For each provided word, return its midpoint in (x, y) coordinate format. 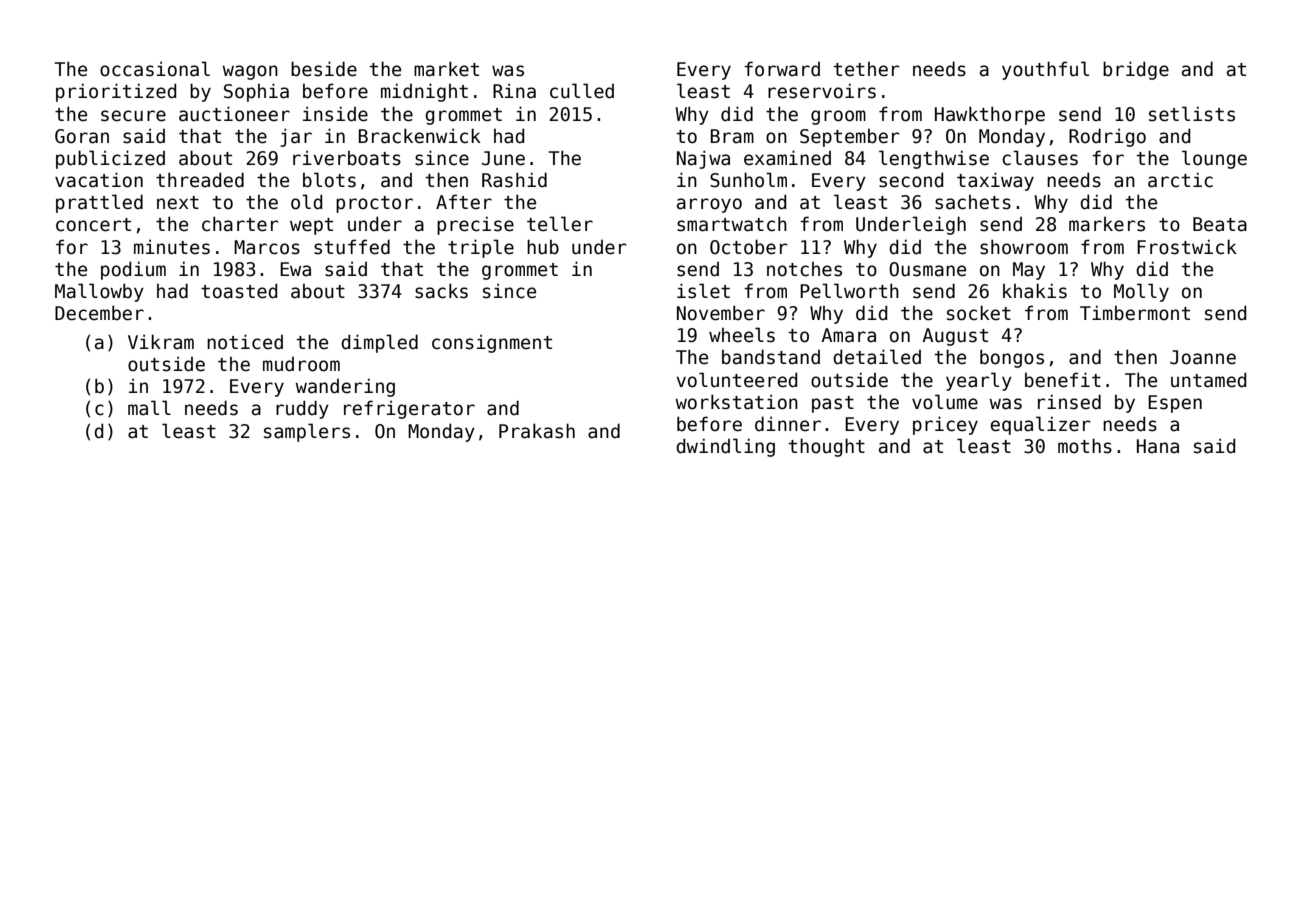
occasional (155, 69)
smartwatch (732, 224)
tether (867, 69)
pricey (945, 425)
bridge (1136, 70)
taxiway (995, 181)
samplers (307, 432)
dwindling (725, 447)
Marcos (267, 247)
